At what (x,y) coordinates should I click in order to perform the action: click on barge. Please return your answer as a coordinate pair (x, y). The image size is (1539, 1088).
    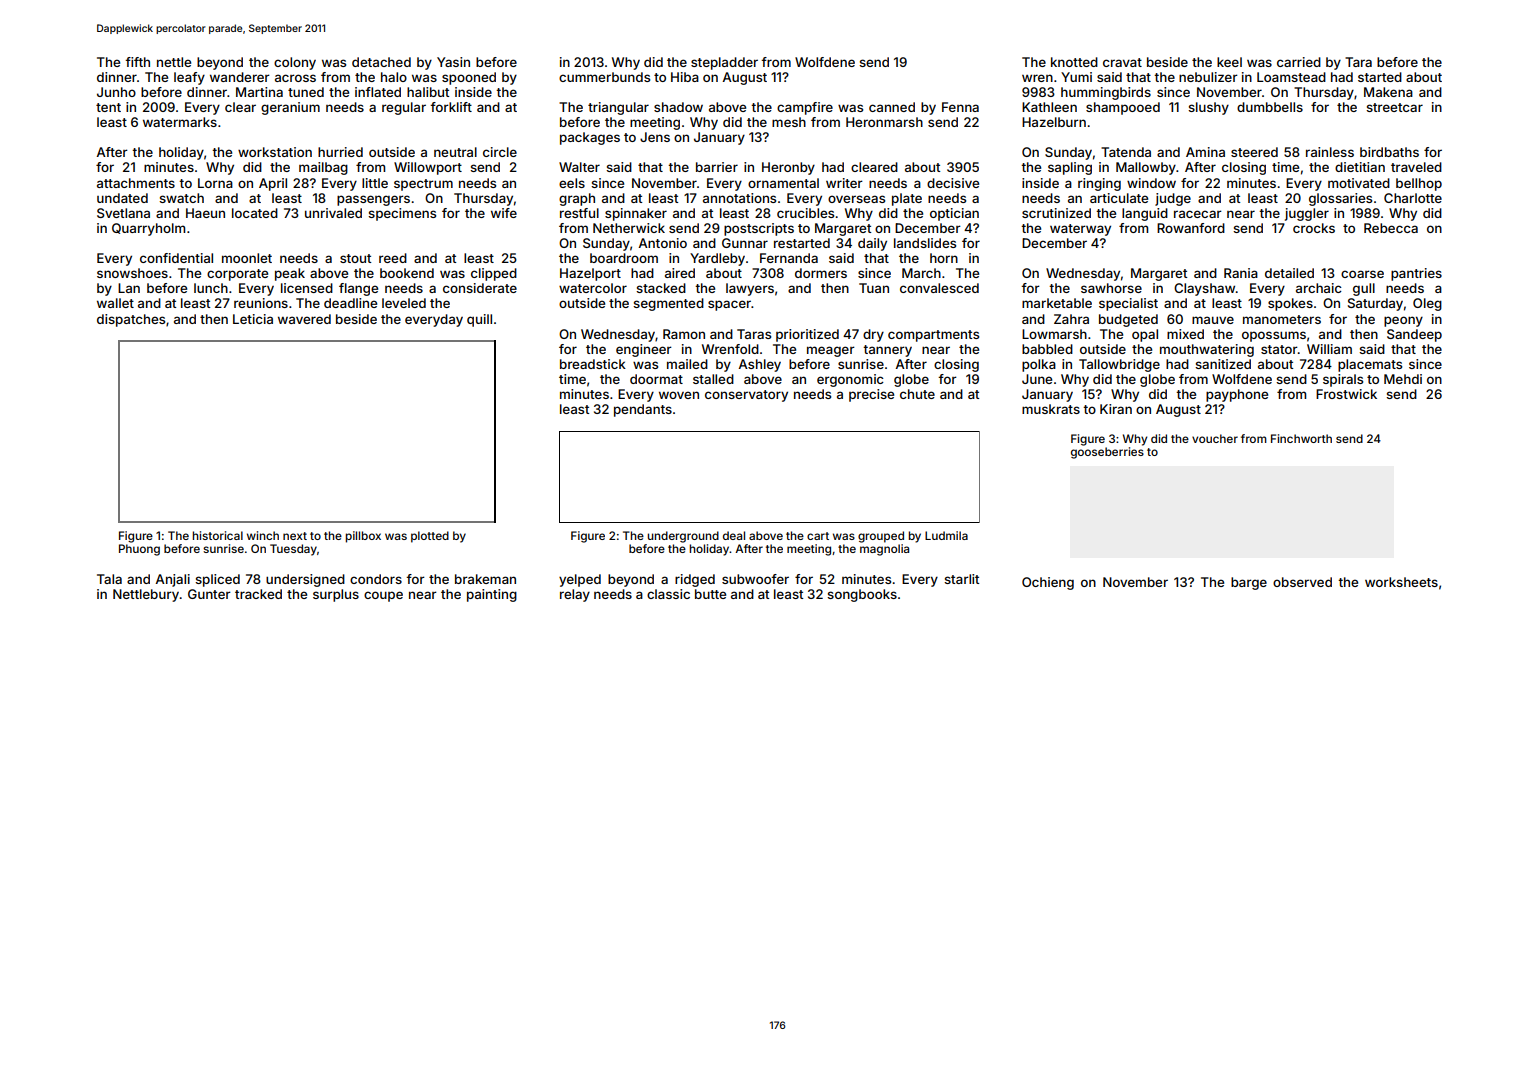
    Looking at the image, I should click on (1249, 583).
